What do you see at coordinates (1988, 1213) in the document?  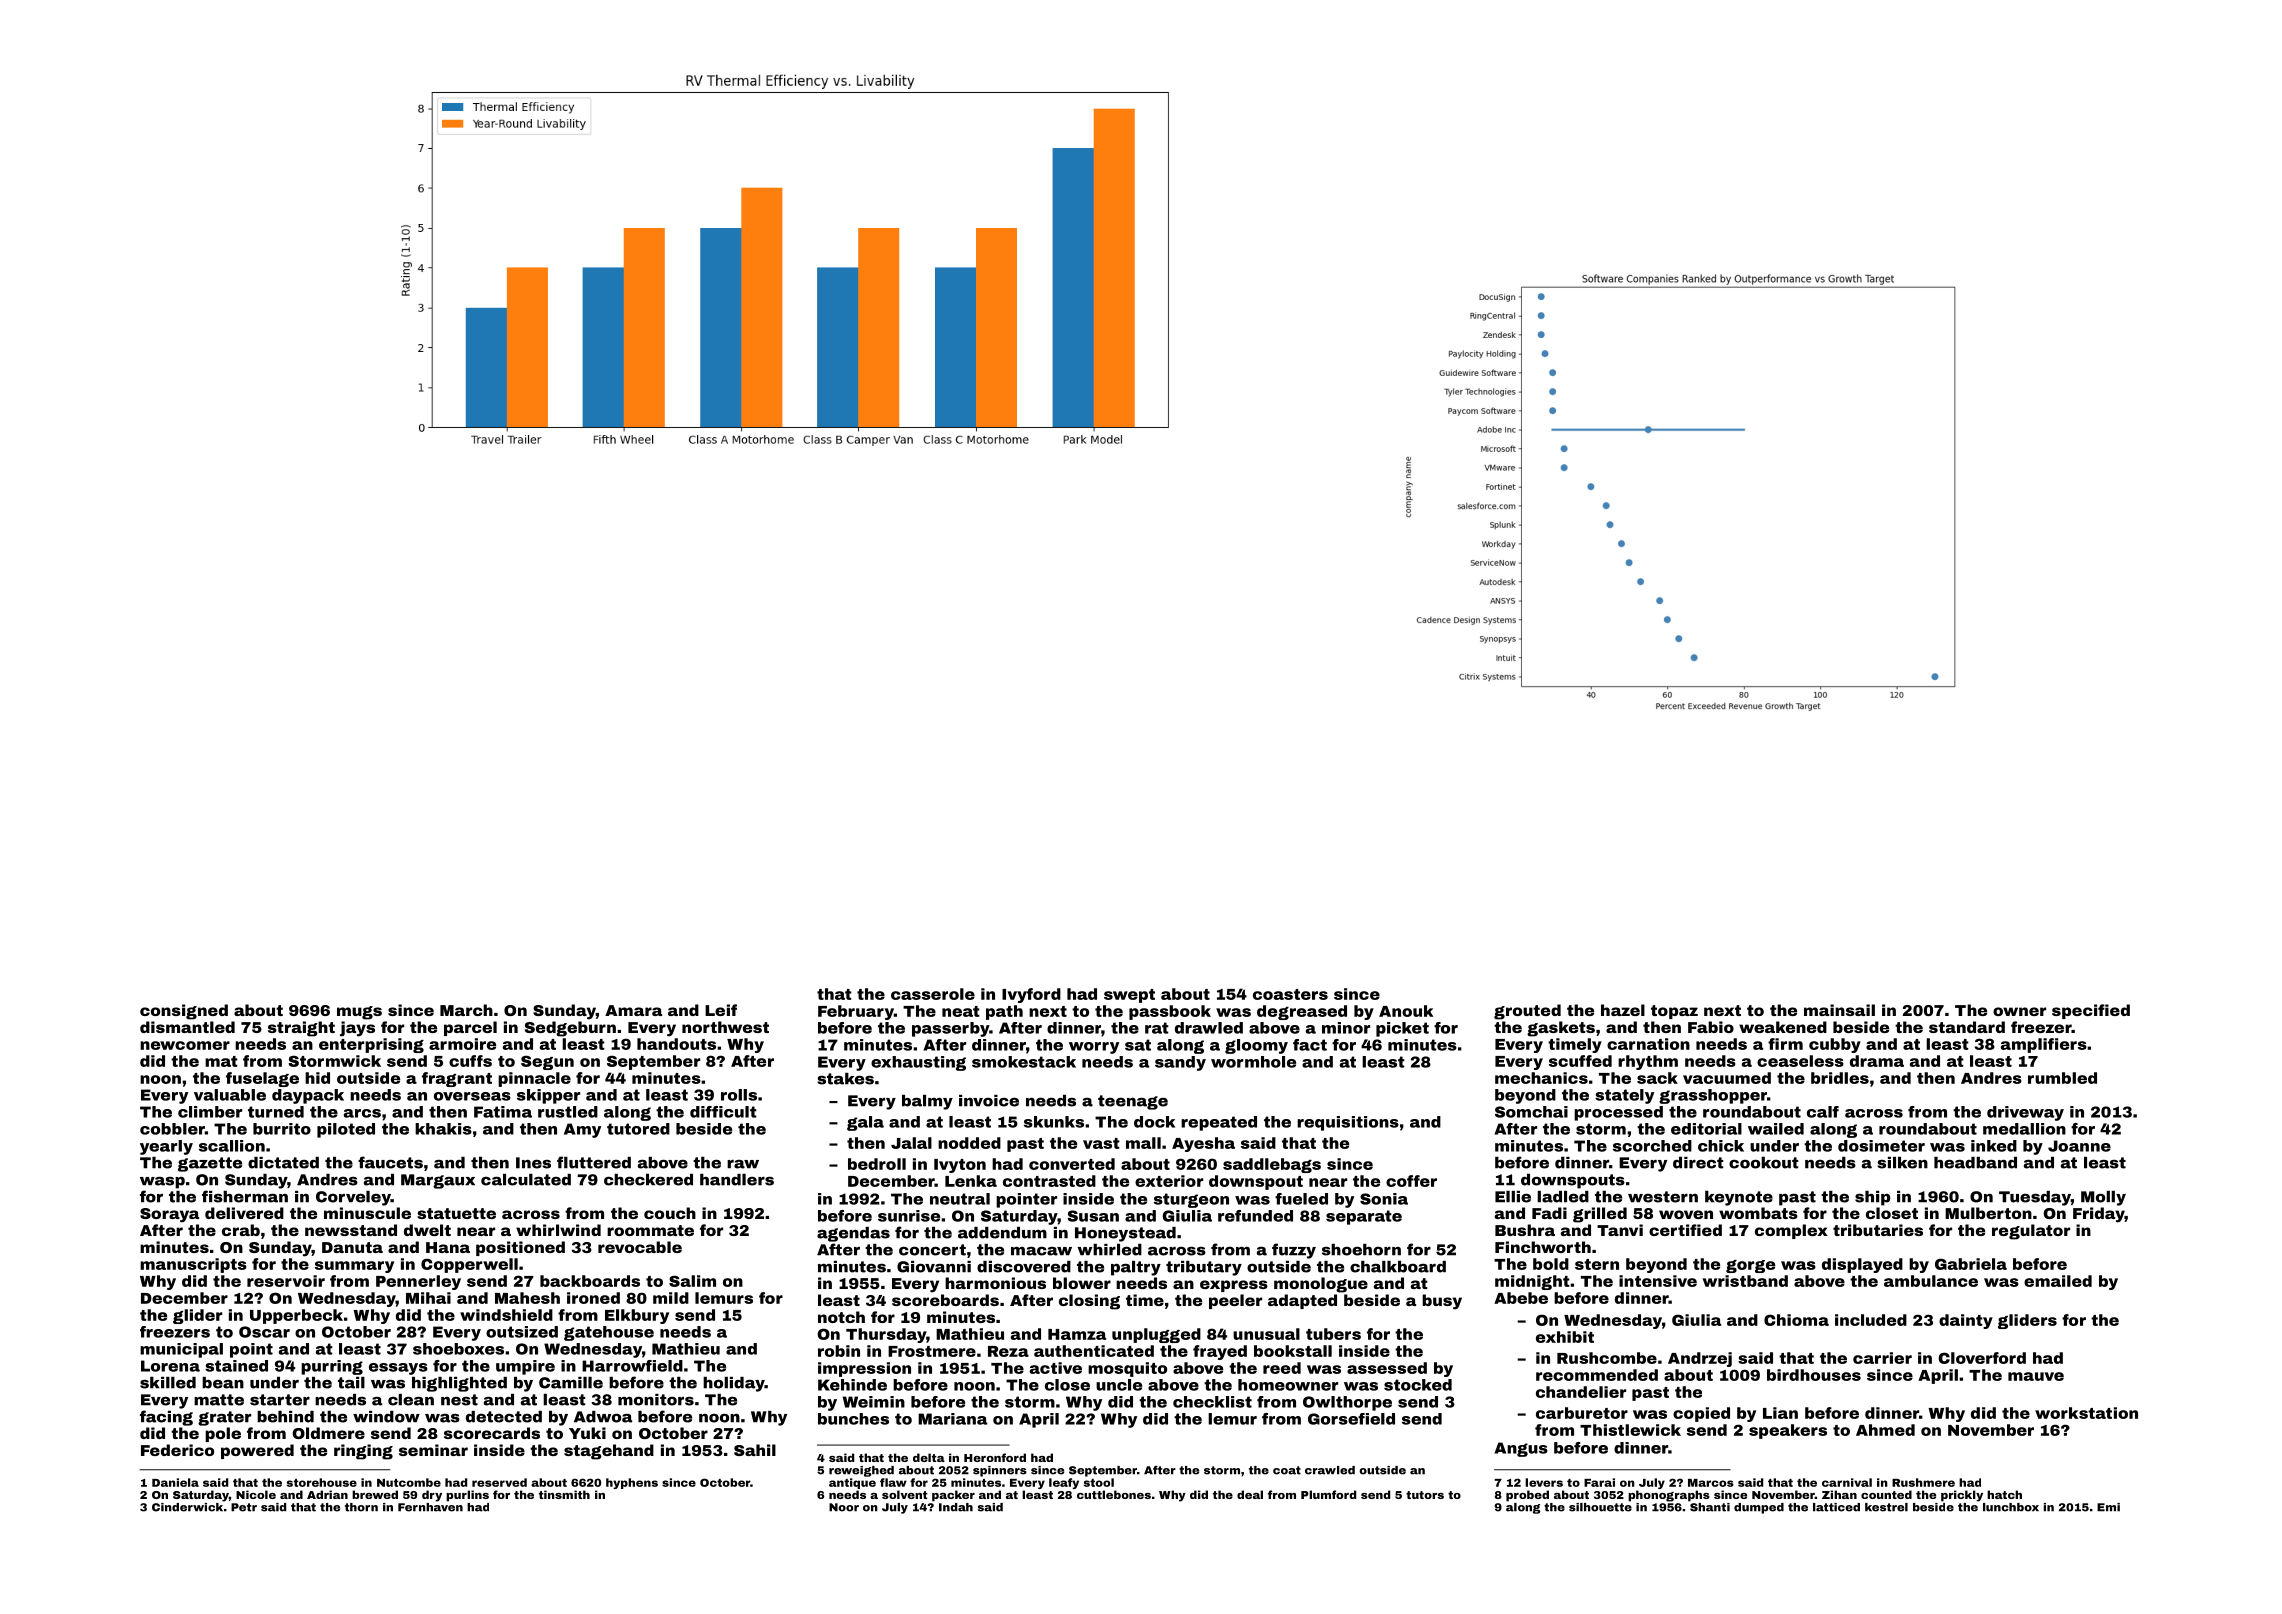 I see `Mulberton` at bounding box center [1988, 1213].
